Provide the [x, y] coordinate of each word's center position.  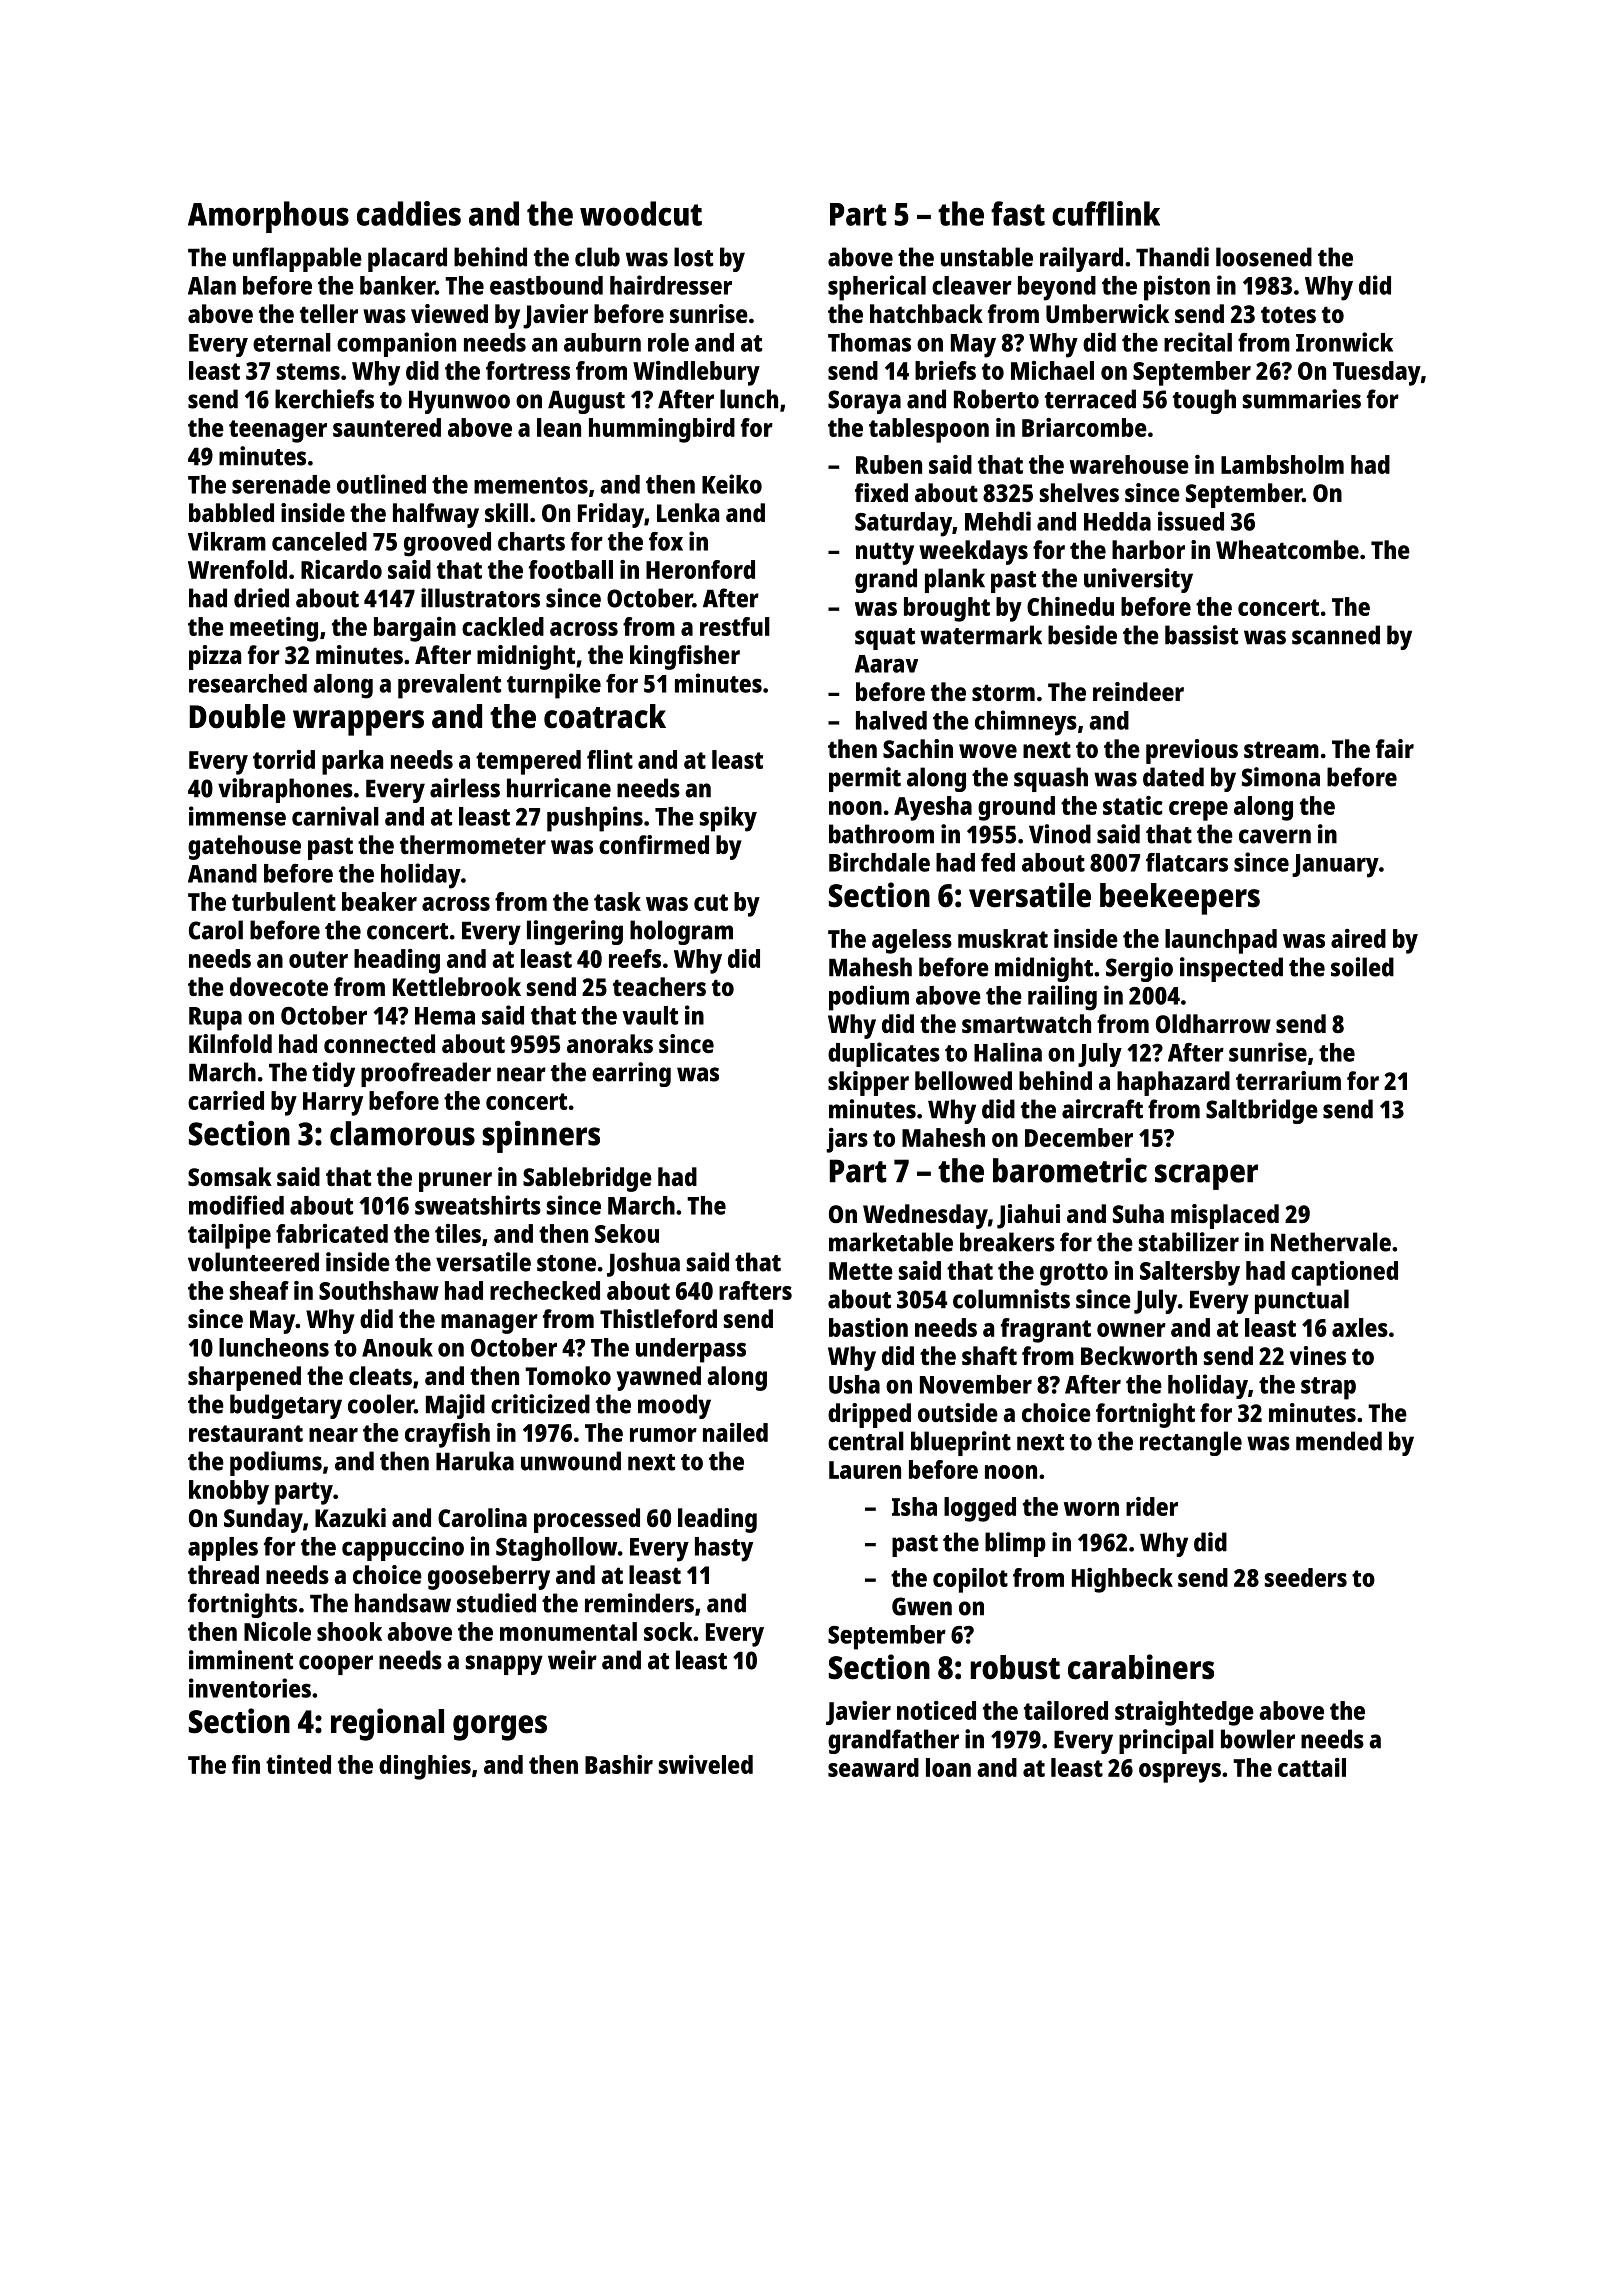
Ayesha [933, 808]
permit [865, 779]
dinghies [425, 1767]
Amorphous [268, 217]
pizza [215, 657]
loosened [1264, 257]
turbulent [284, 901]
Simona [1281, 777]
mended [1339, 1441]
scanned [1336, 635]
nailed [735, 1432]
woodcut [641, 213]
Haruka [475, 1461]
